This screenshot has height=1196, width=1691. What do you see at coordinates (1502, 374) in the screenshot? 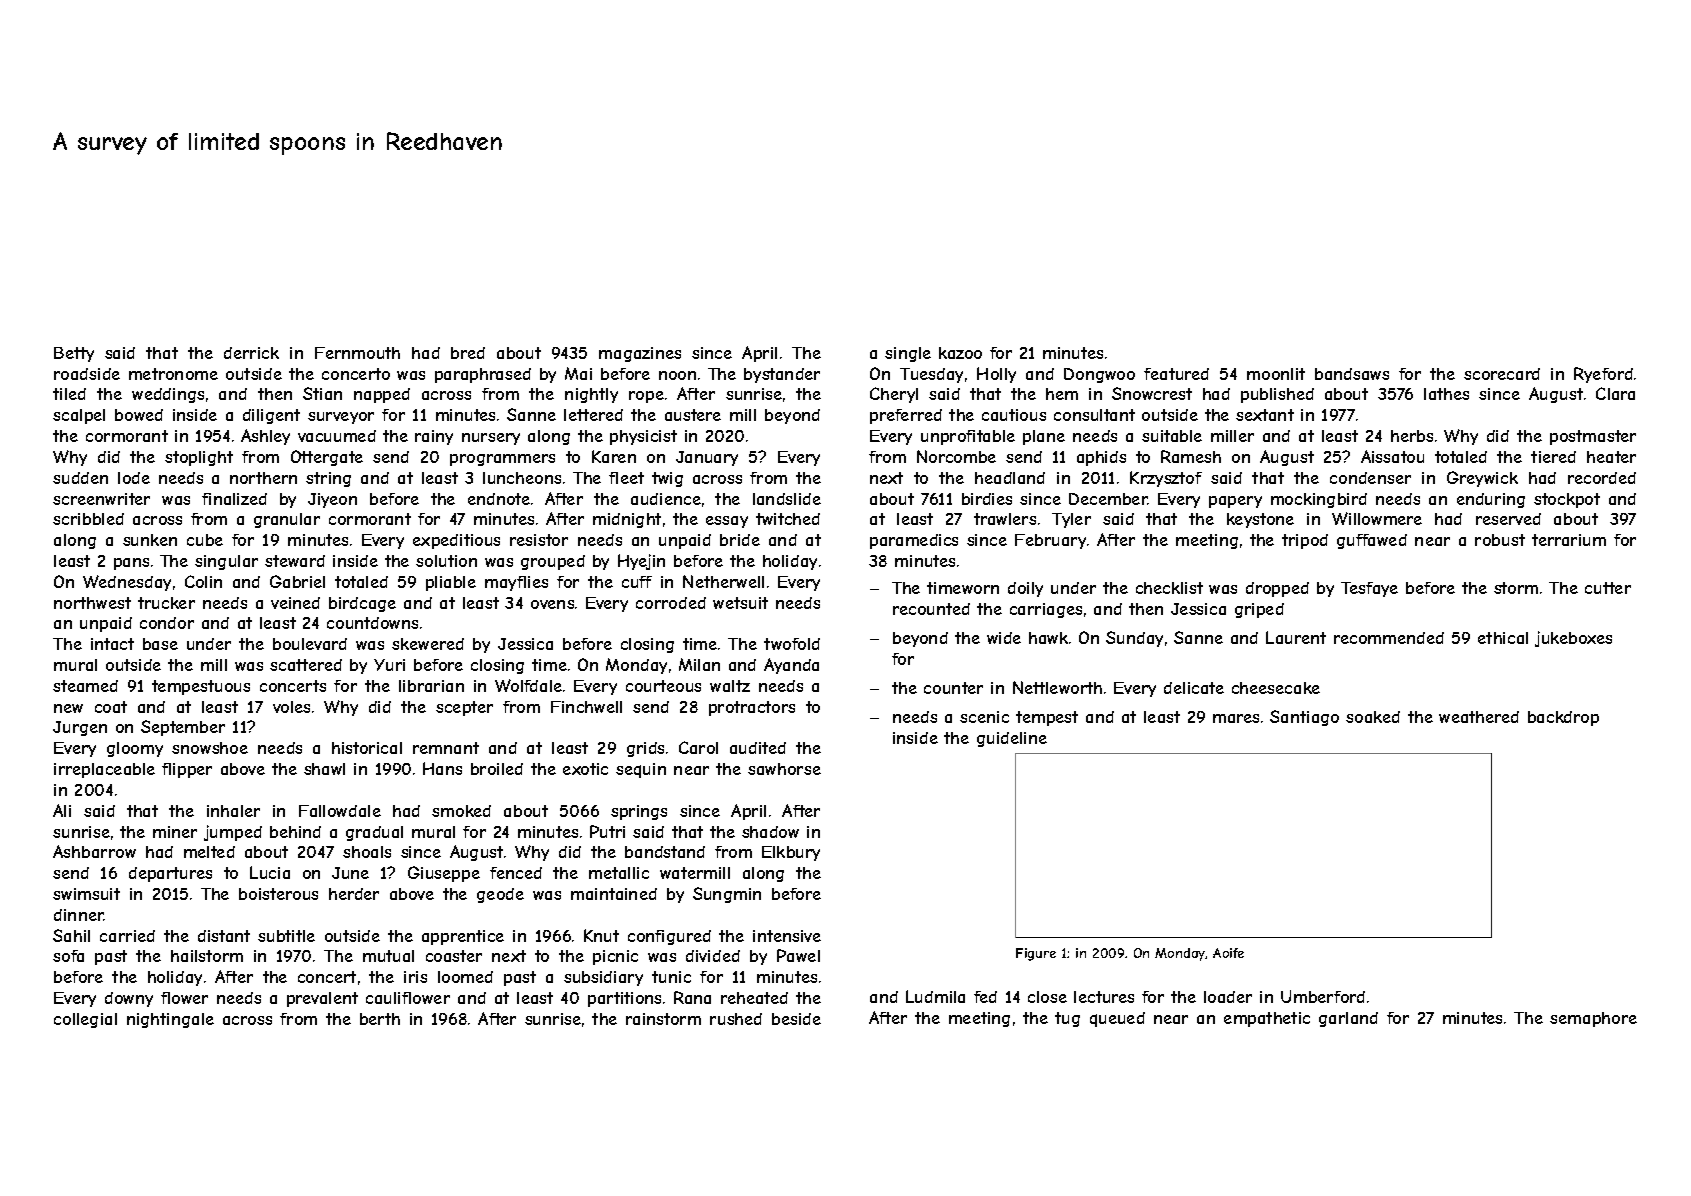
I see `scorecard` at bounding box center [1502, 374].
